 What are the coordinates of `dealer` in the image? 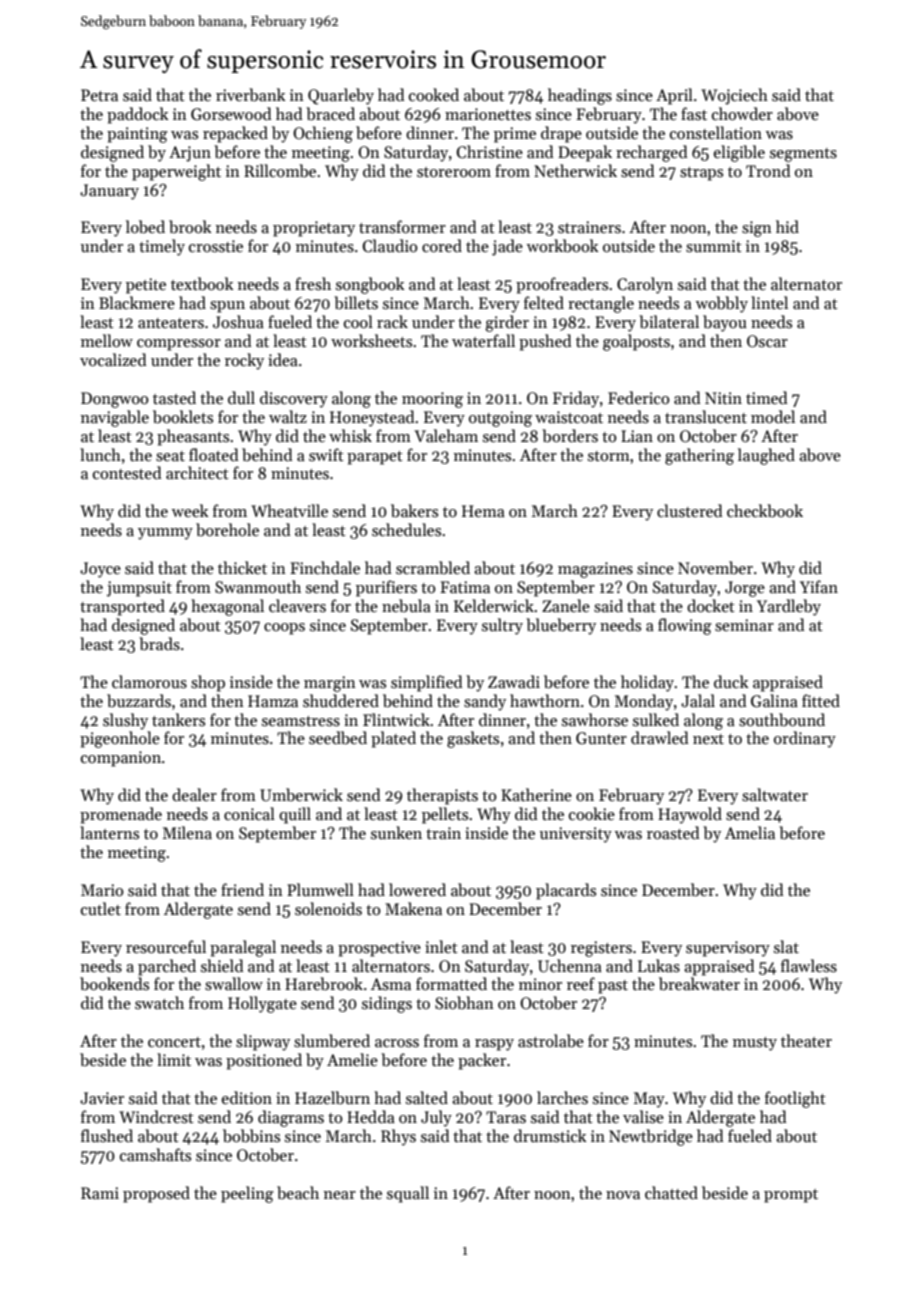 It's located at (194, 794).
